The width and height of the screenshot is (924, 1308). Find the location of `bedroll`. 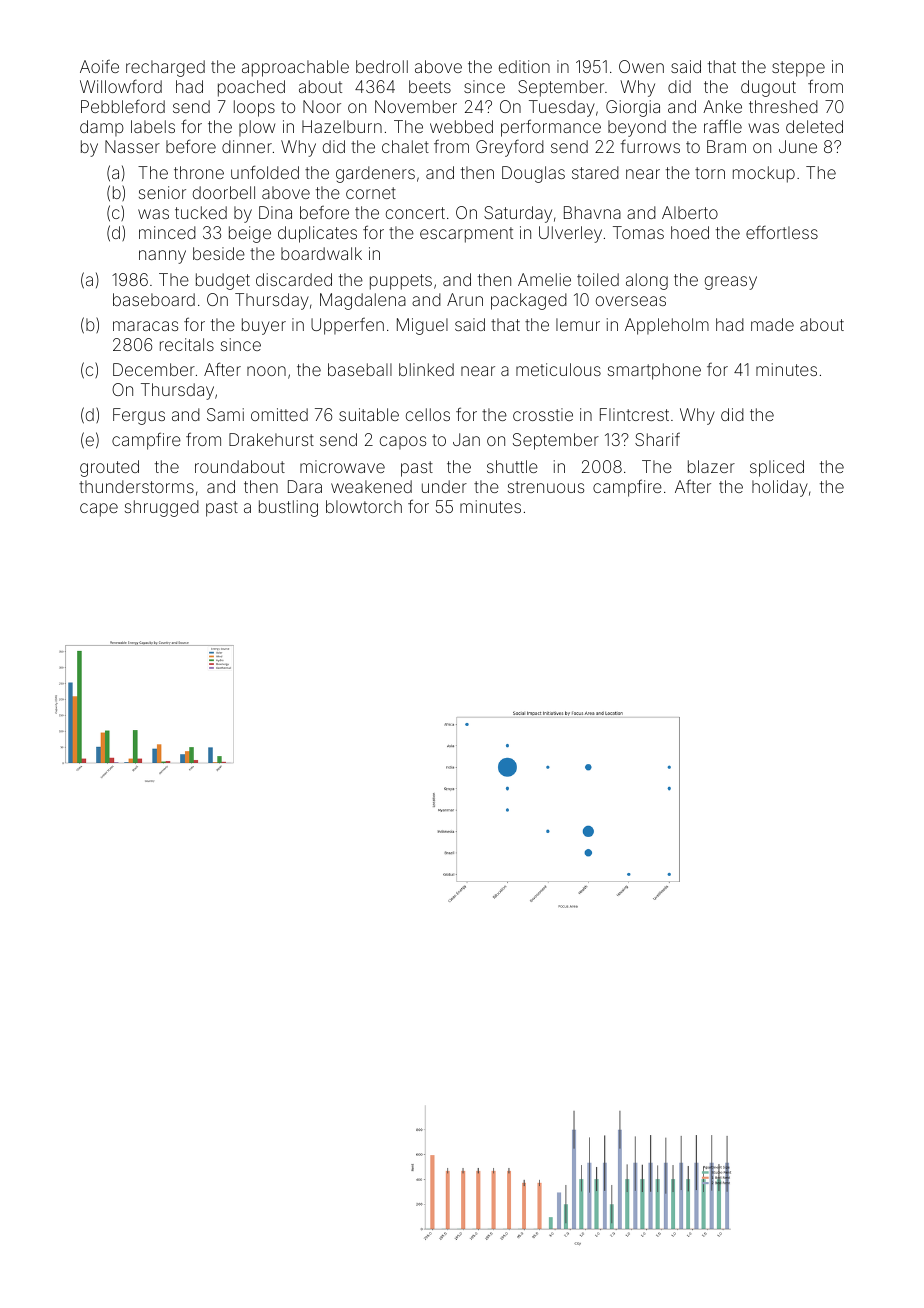

bedroll is located at coordinates (382, 66).
